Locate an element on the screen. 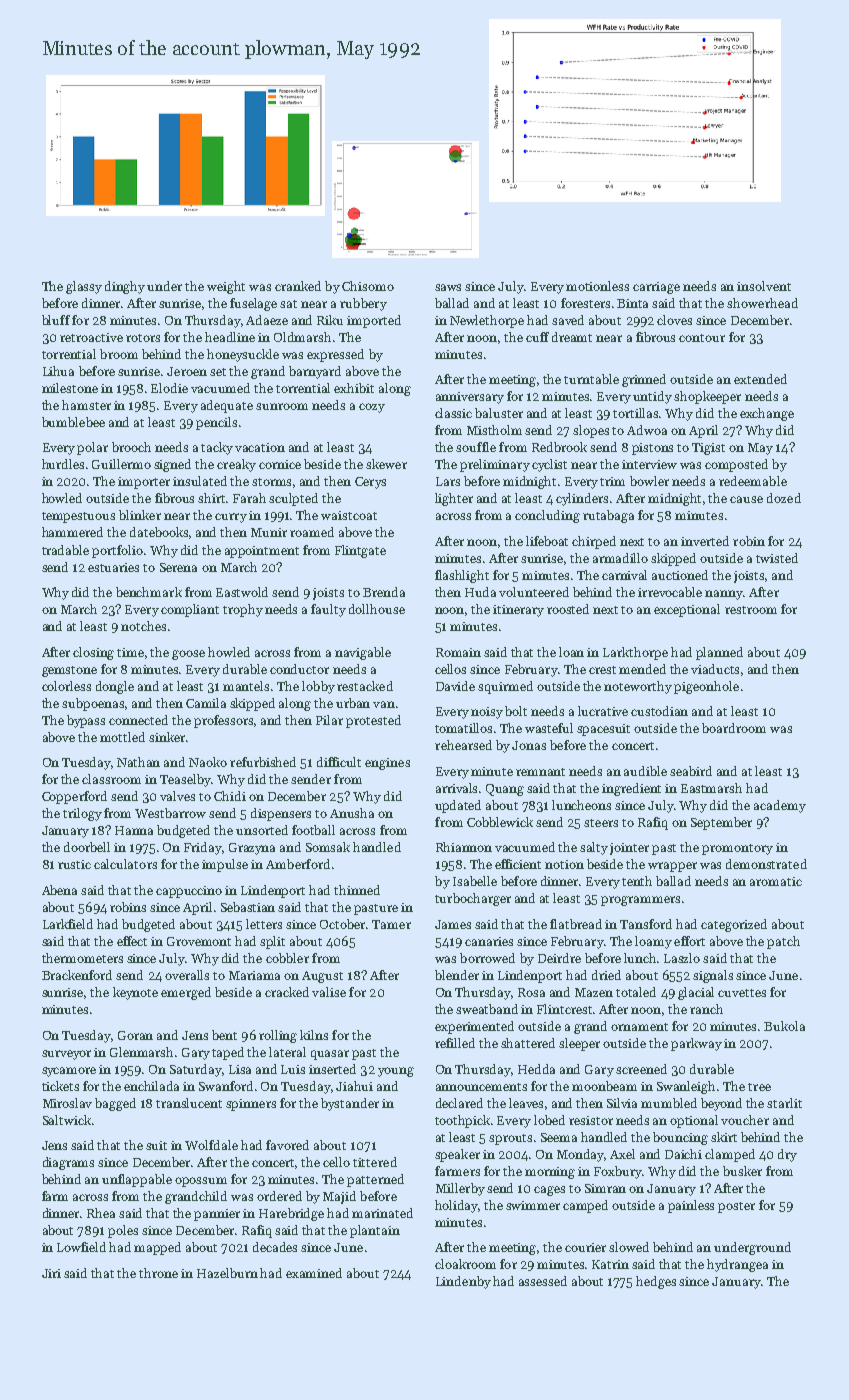 This screenshot has height=1400, width=849. Amberford is located at coordinates (298, 864).
